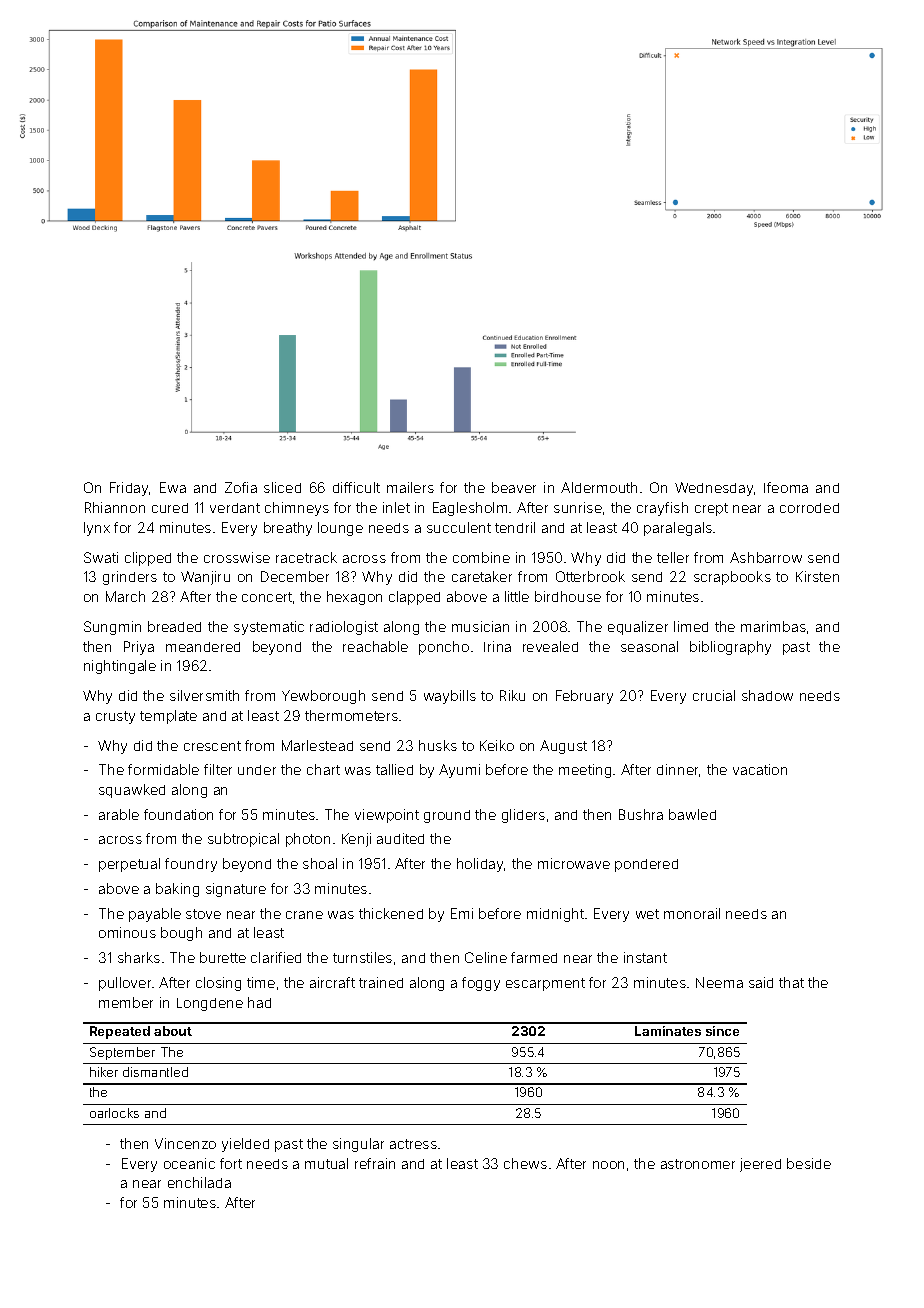 Image resolution: width=924 pixels, height=1308 pixels. Describe the element at coordinates (323, 697) in the screenshot. I see `Yewborough` at that location.
